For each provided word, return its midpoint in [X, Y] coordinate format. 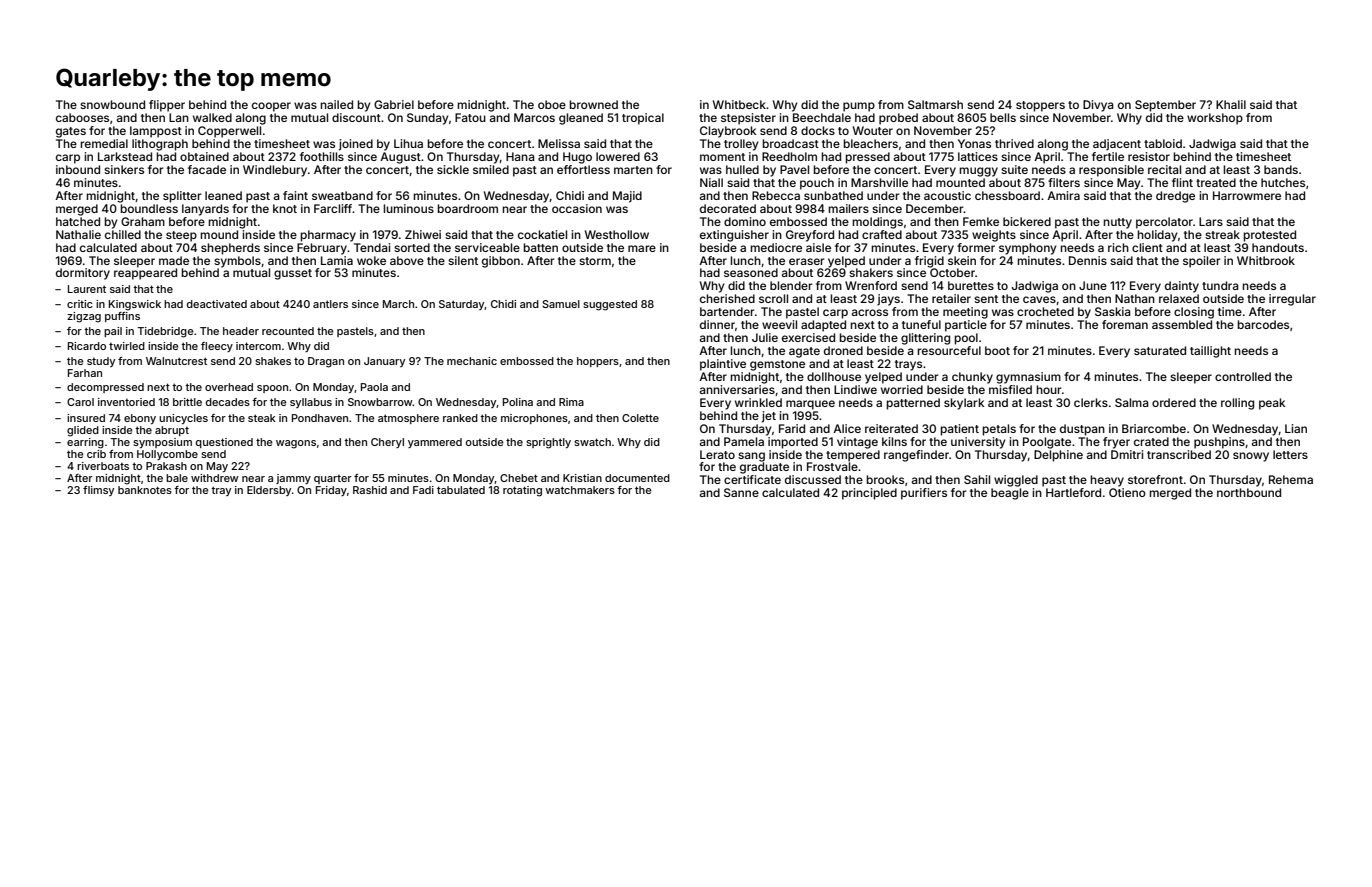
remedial [104, 143]
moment [722, 157]
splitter [182, 197]
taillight [1210, 352]
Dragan [326, 362]
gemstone [777, 365]
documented [637, 478]
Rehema [1291, 479]
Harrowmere [1247, 195]
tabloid [1163, 143]
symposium [162, 443]
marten [633, 170]
